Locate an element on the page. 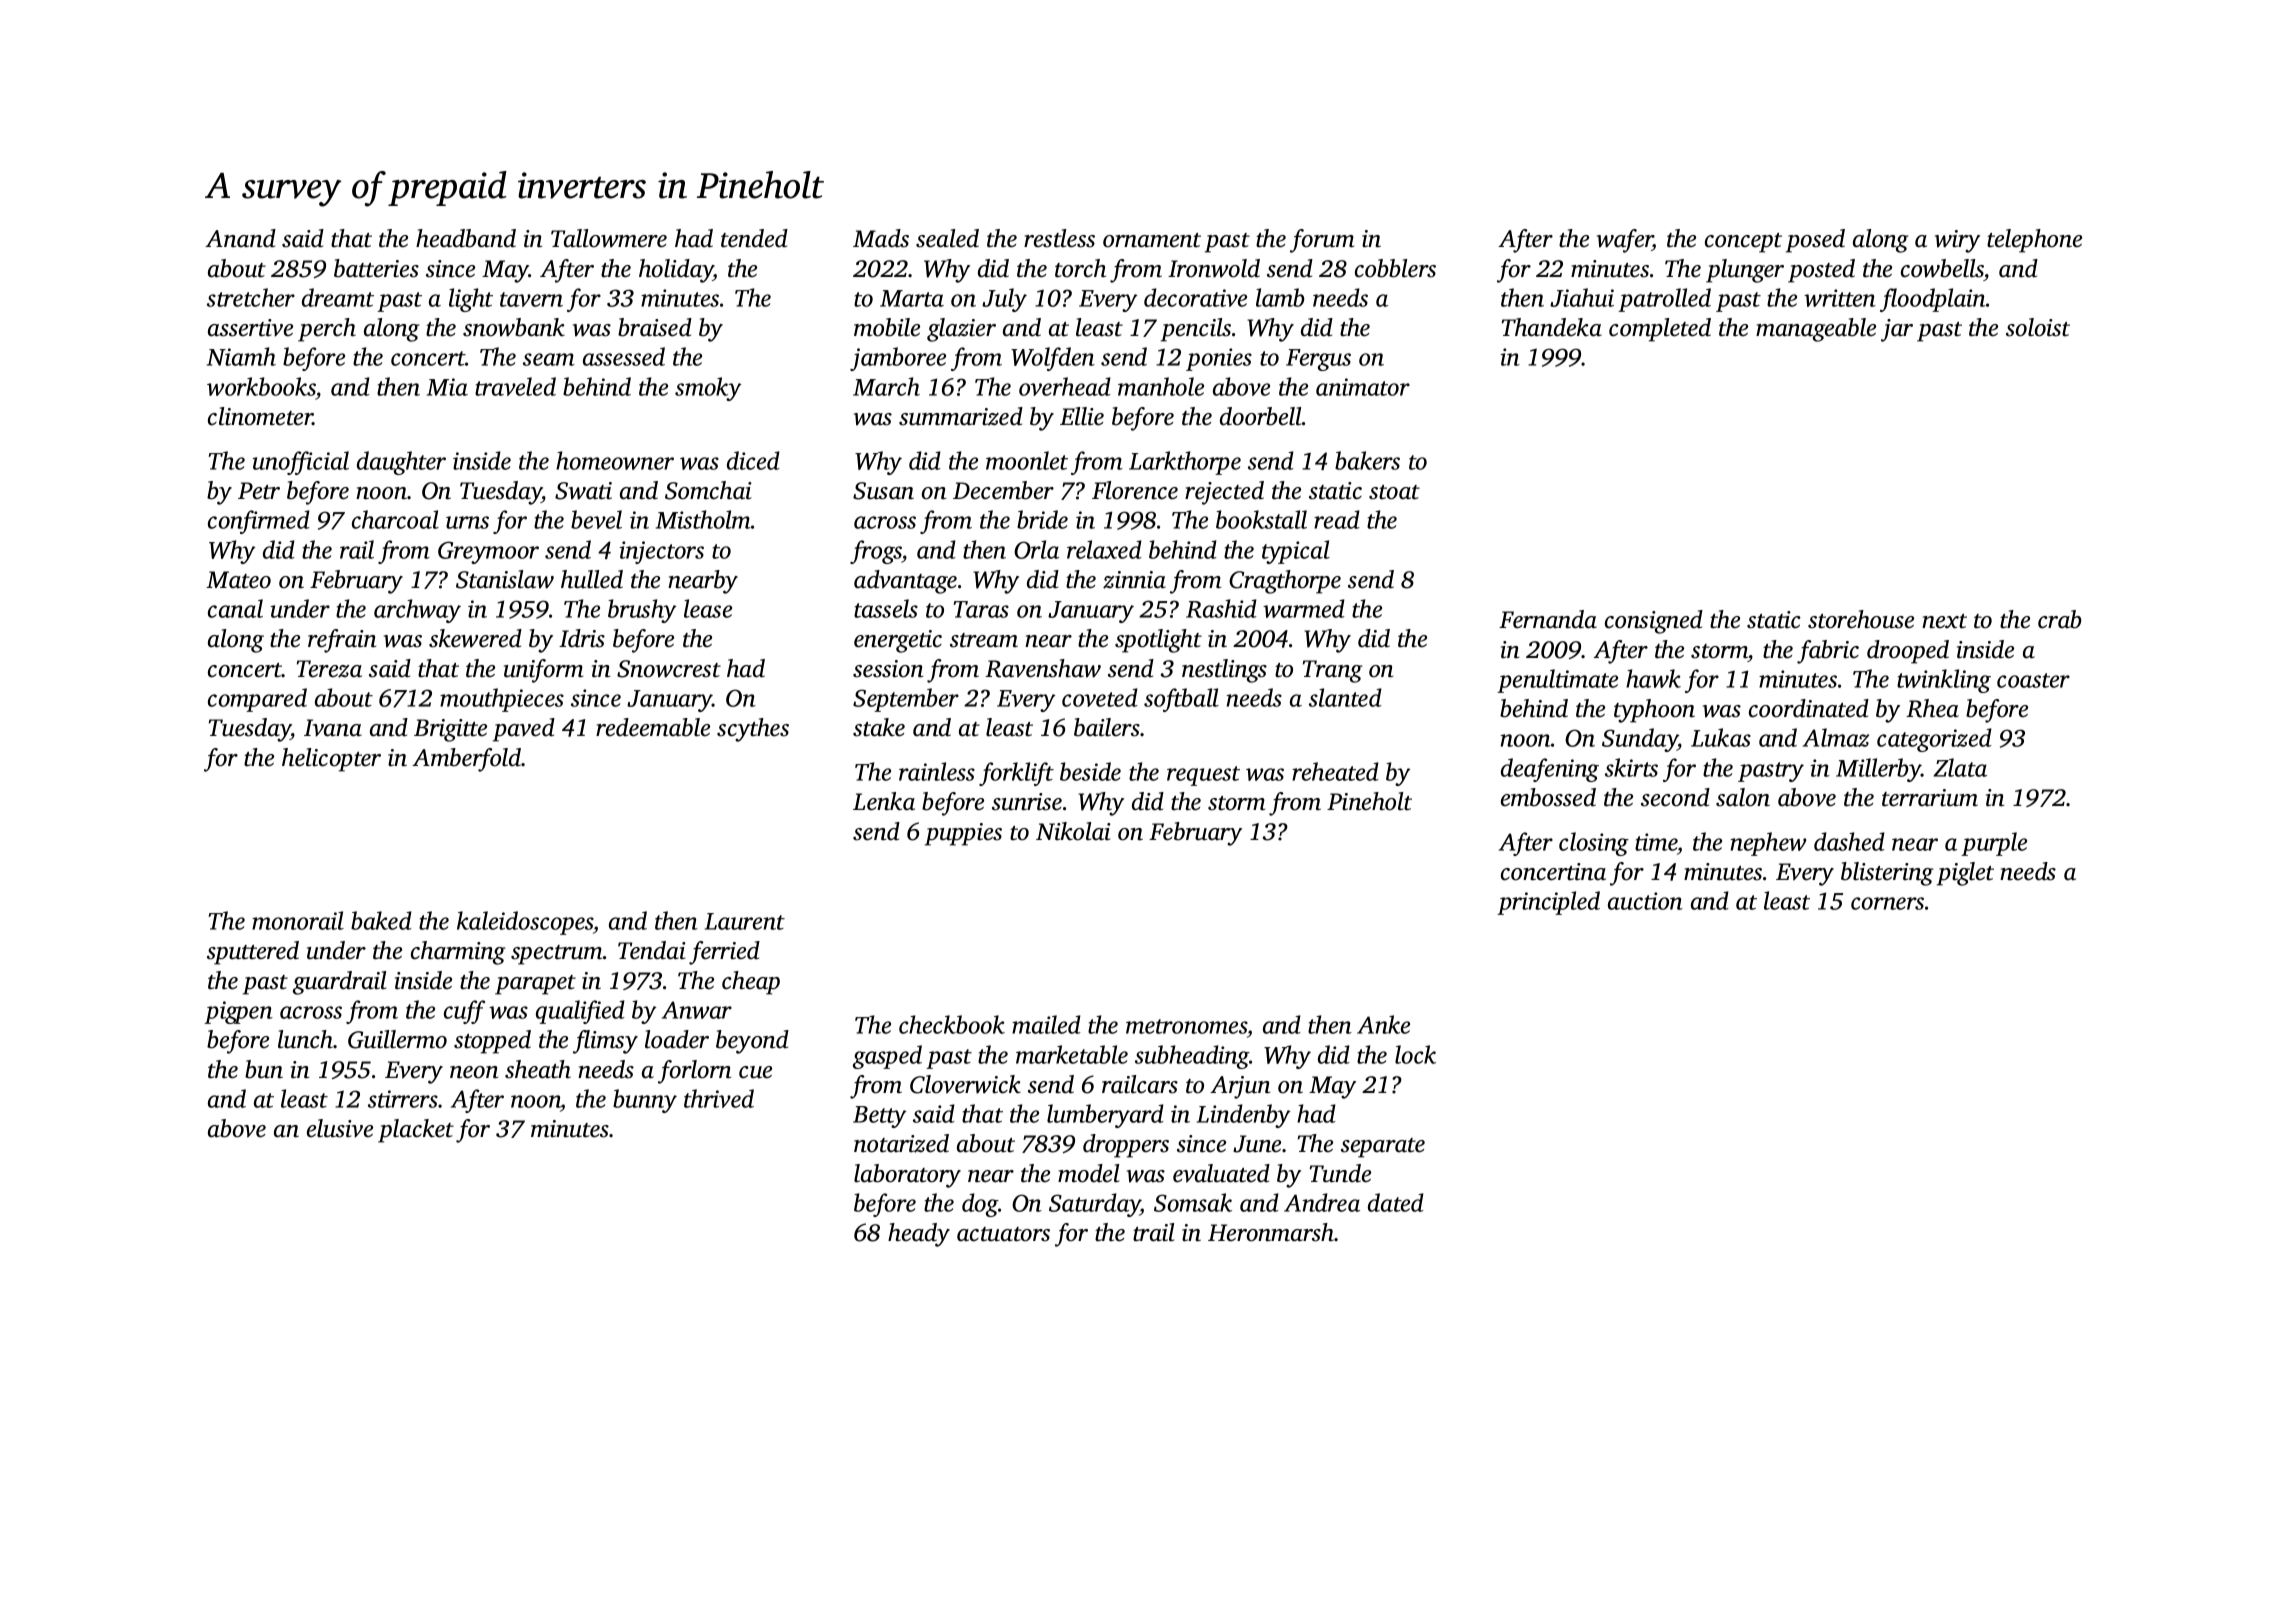 Image resolution: width=2292 pixels, height=1620 pixels. smoky is located at coordinates (708, 389).
